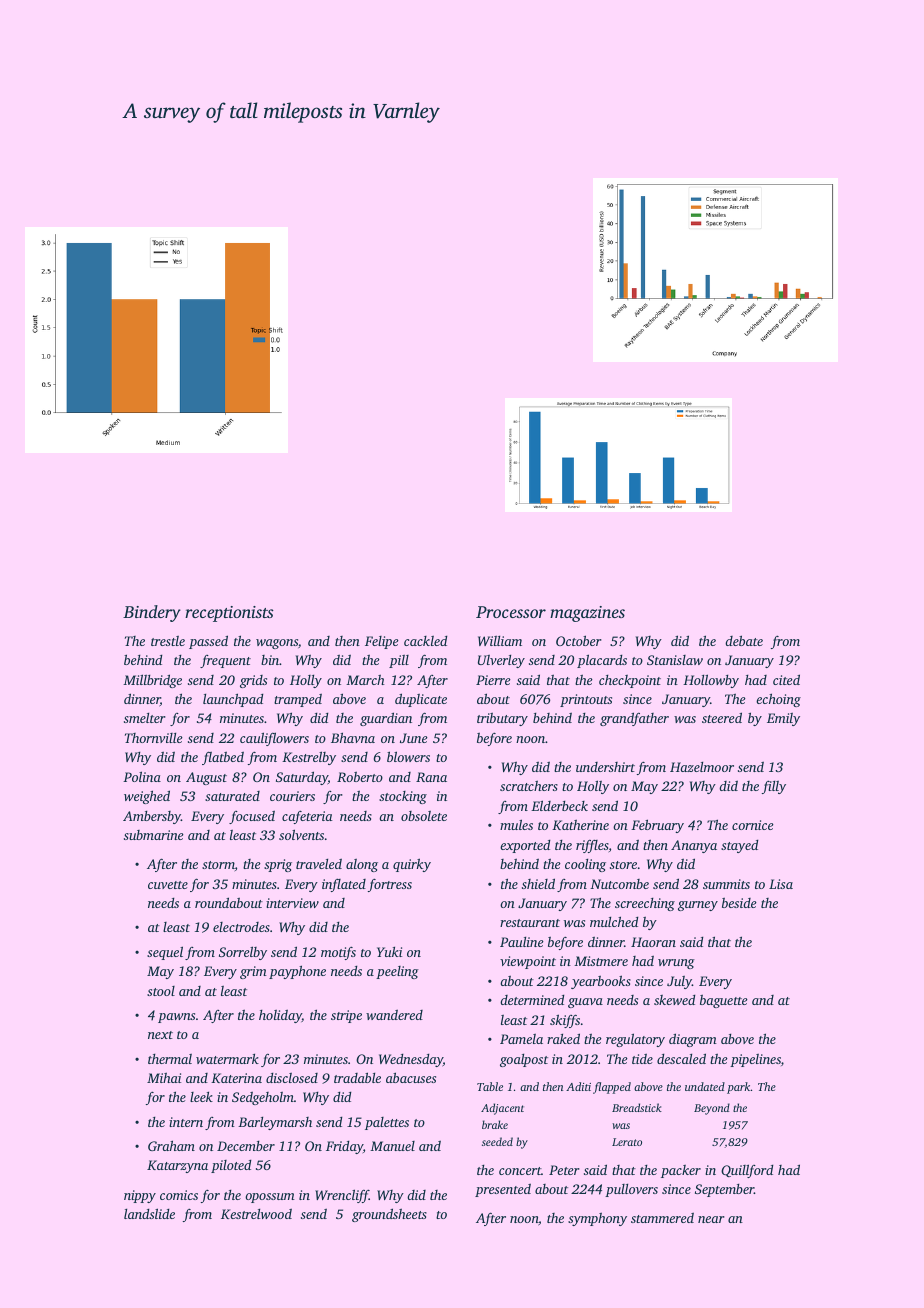 The width and height of the page is (924, 1308). What do you see at coordinates (152, 681) in the page?
I see `Millbridge` at bounding box center [152, 681].
